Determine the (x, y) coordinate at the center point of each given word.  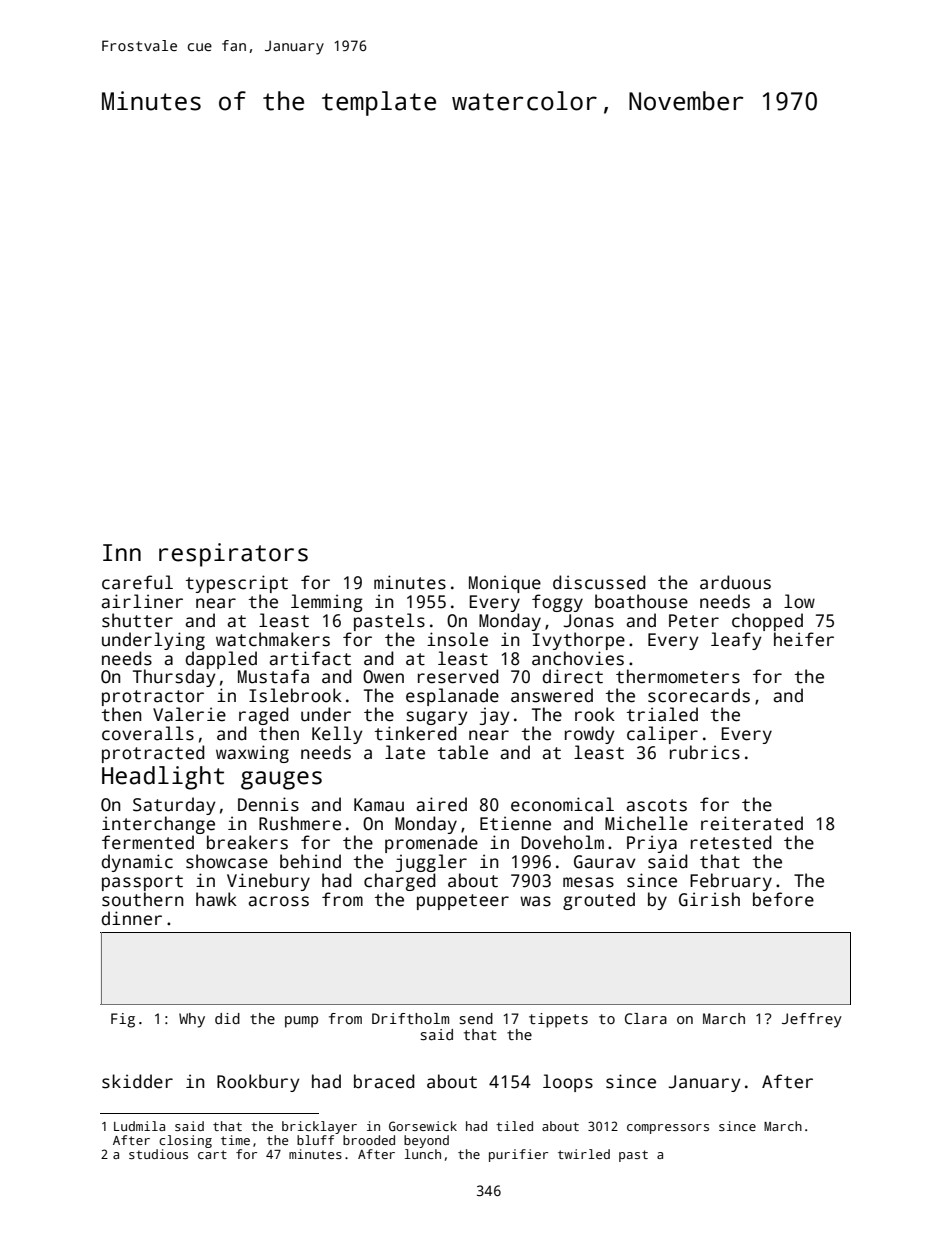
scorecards (699, 695)
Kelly (337, 735)
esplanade (452, 697)
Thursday (174, 678)
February (731, 882)
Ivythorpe (579, 641)
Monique (505, 584)
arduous (735, 582)
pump (301, 1022)
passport (142, 883)
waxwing (252, 754)
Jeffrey (812, 1020)
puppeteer (463, 902)
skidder (137, 1081)
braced (384, 1081)
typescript (237, 584)
